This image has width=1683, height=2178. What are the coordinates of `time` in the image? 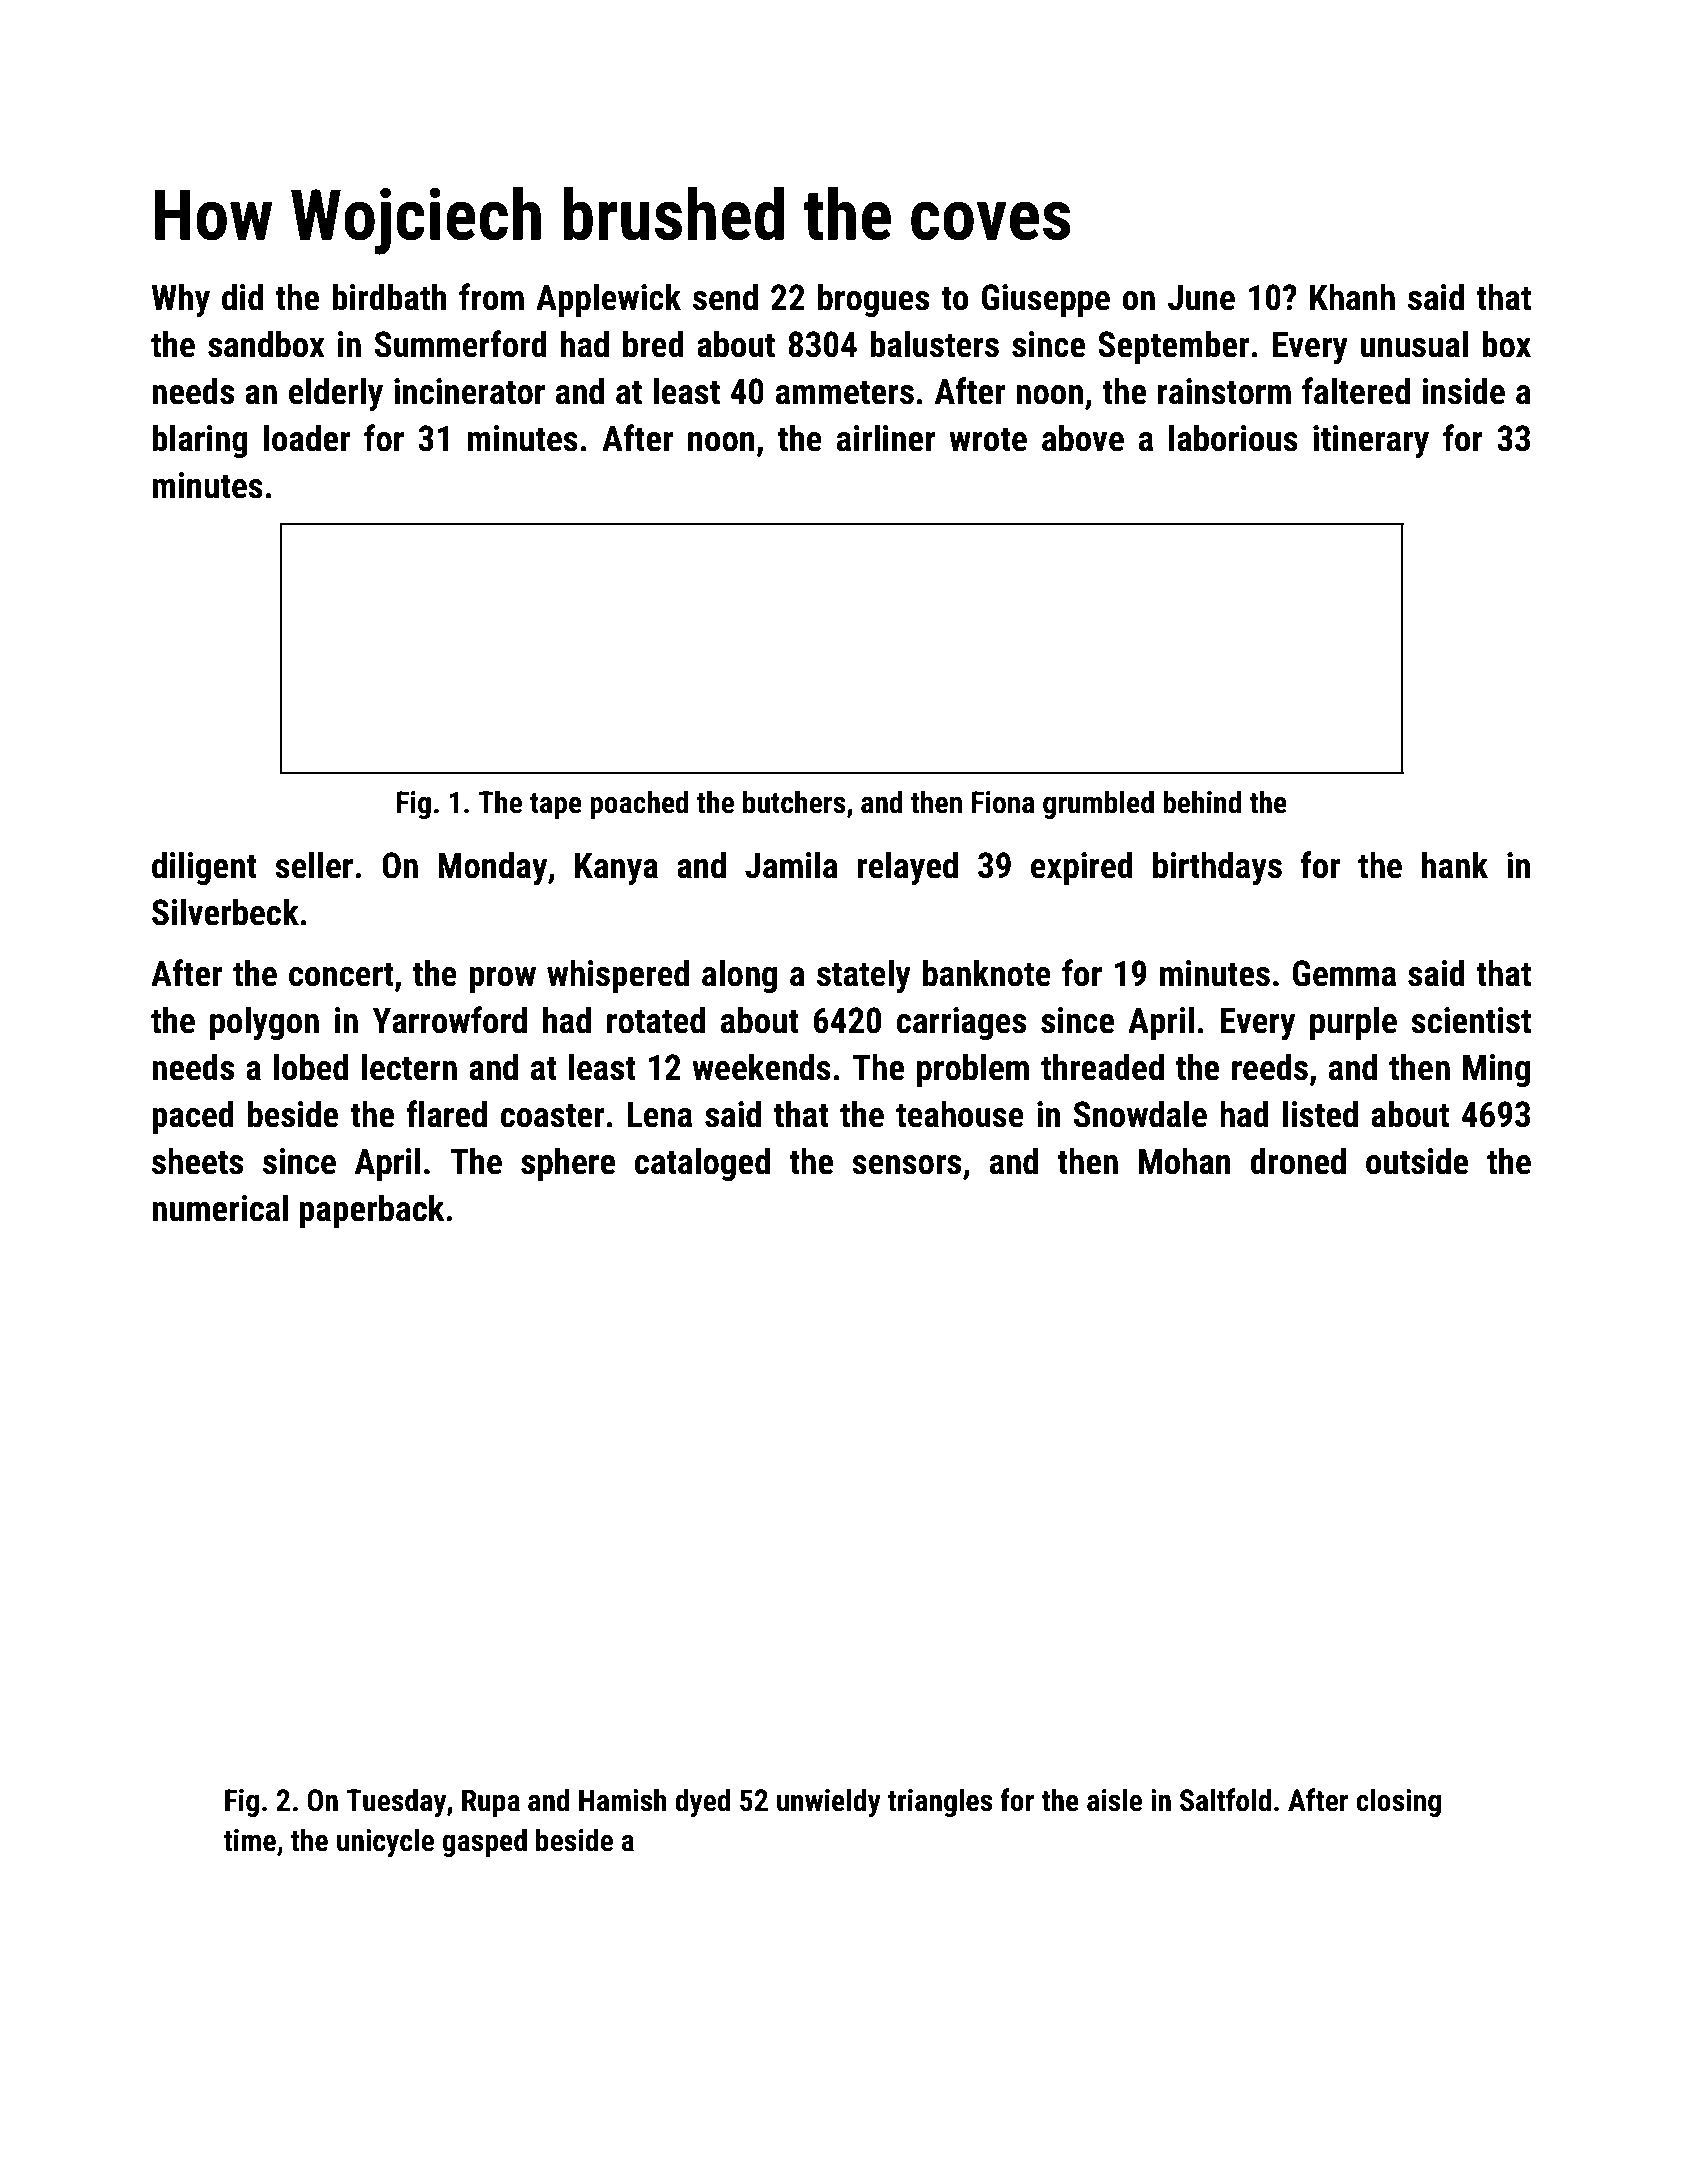 It's located at (250, 1840).
